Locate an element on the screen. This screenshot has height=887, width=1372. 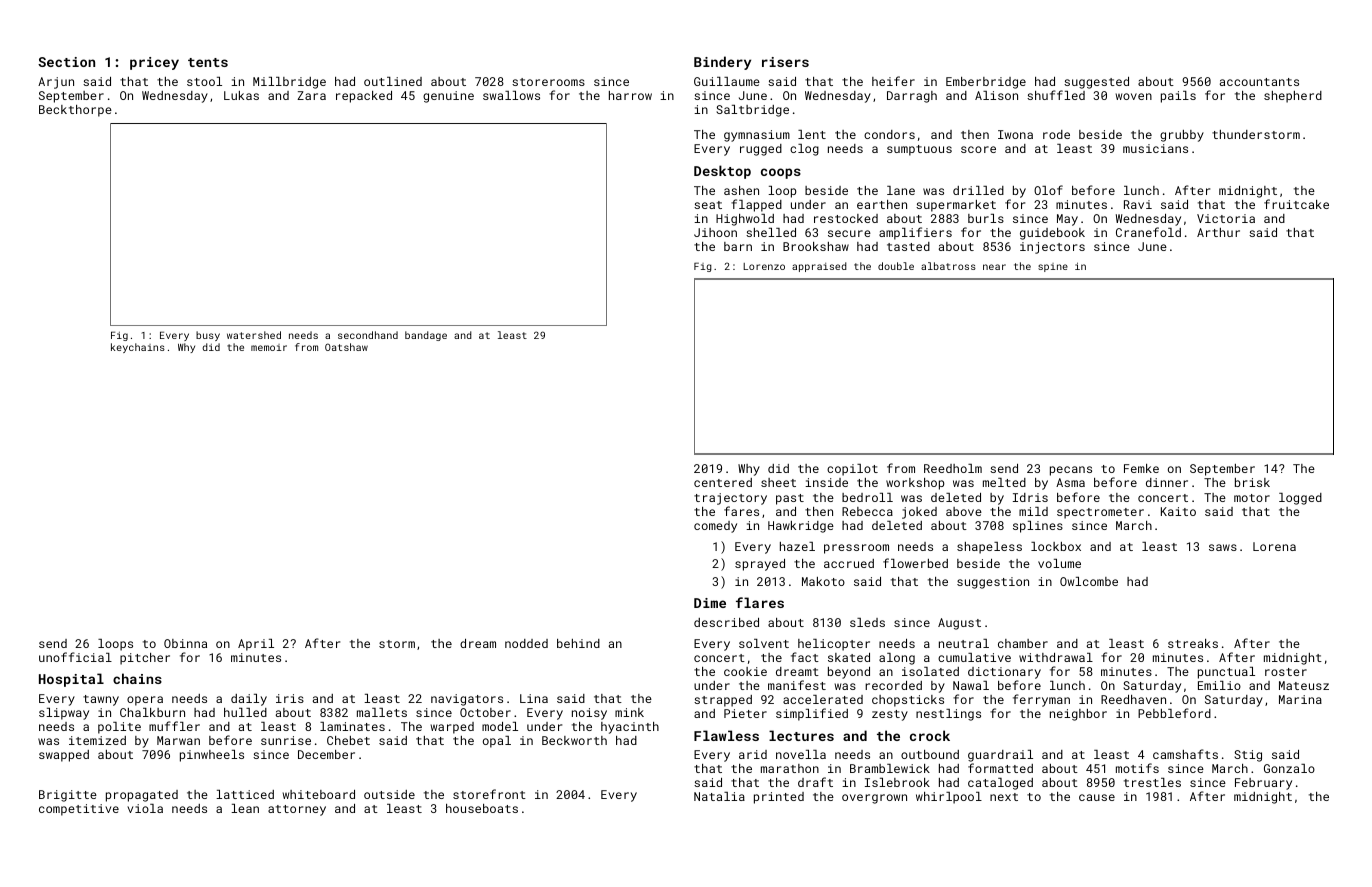
sprayed is located at coordinates (760, 565).
